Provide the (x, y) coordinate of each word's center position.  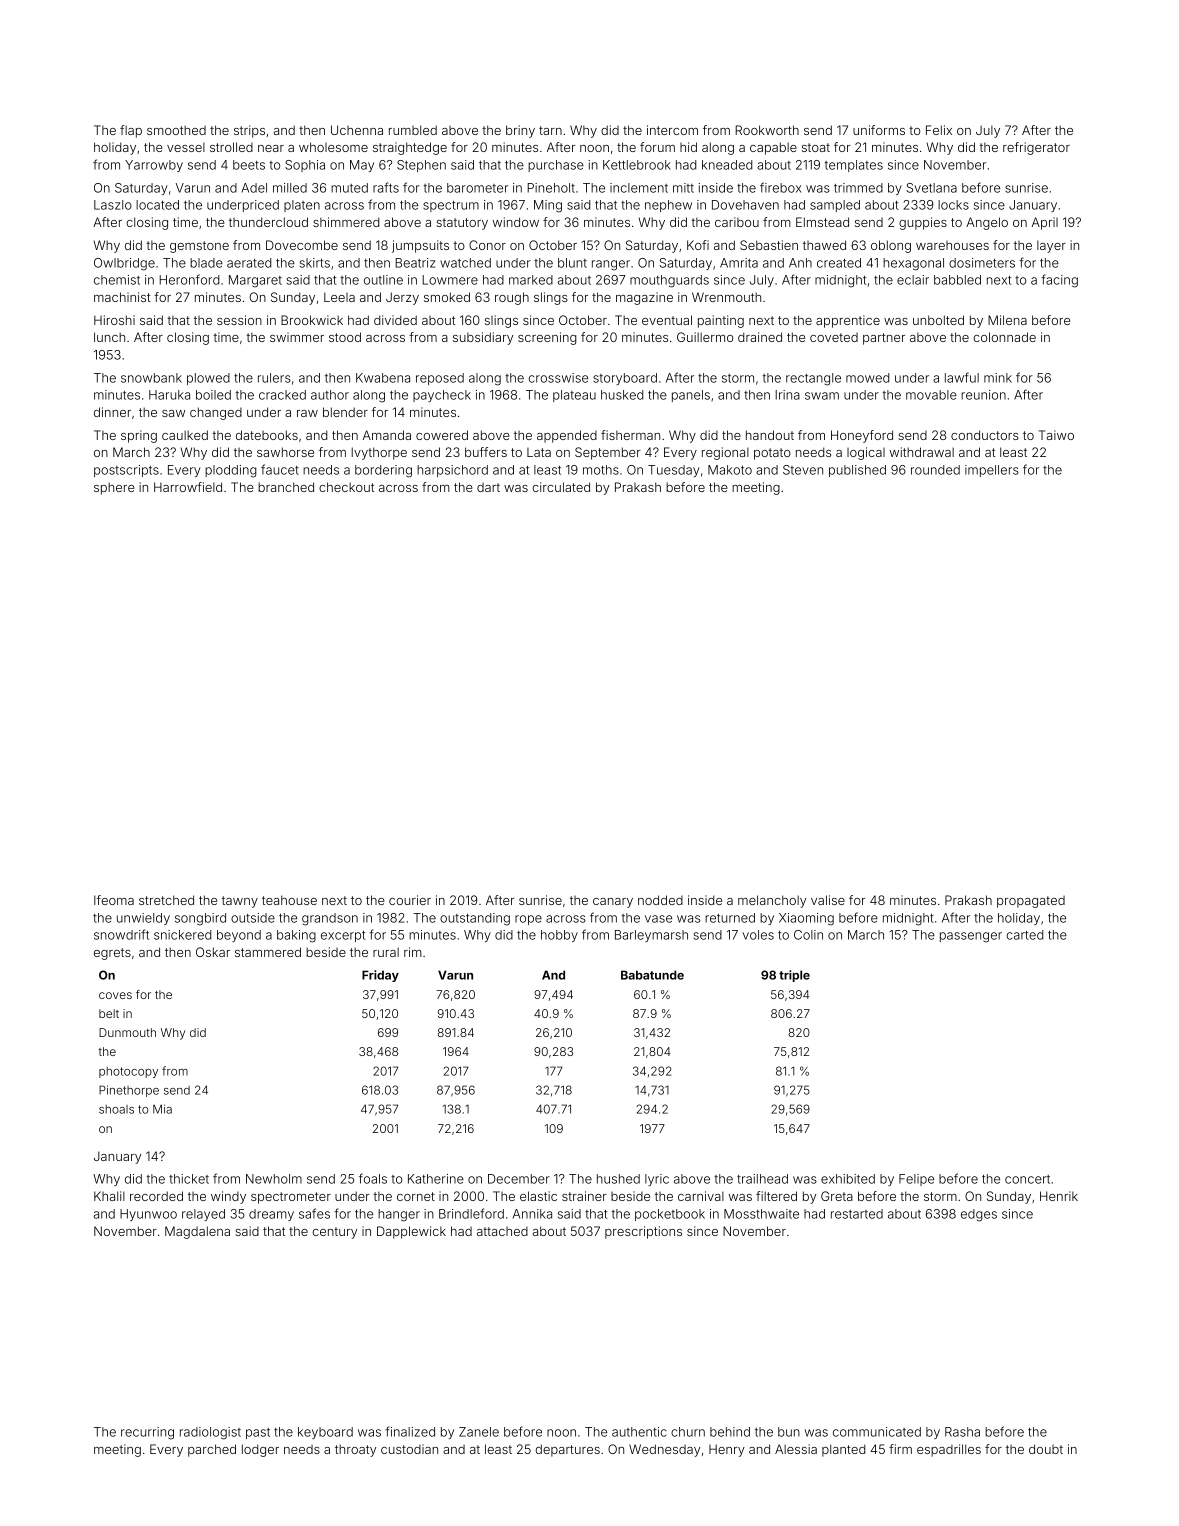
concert (1027, 1179)
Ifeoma (114, 900)
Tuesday (674, 471)
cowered (442, 435)
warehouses (952, 245)
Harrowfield (188, 487)
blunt (572, 263)
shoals (116, 1109)
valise (828, 900)
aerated (249, 263)
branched (286, 487)
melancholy (772, 901)
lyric (657, 1180)
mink (998, 378)
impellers (992, 471)
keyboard (325, 1433)
